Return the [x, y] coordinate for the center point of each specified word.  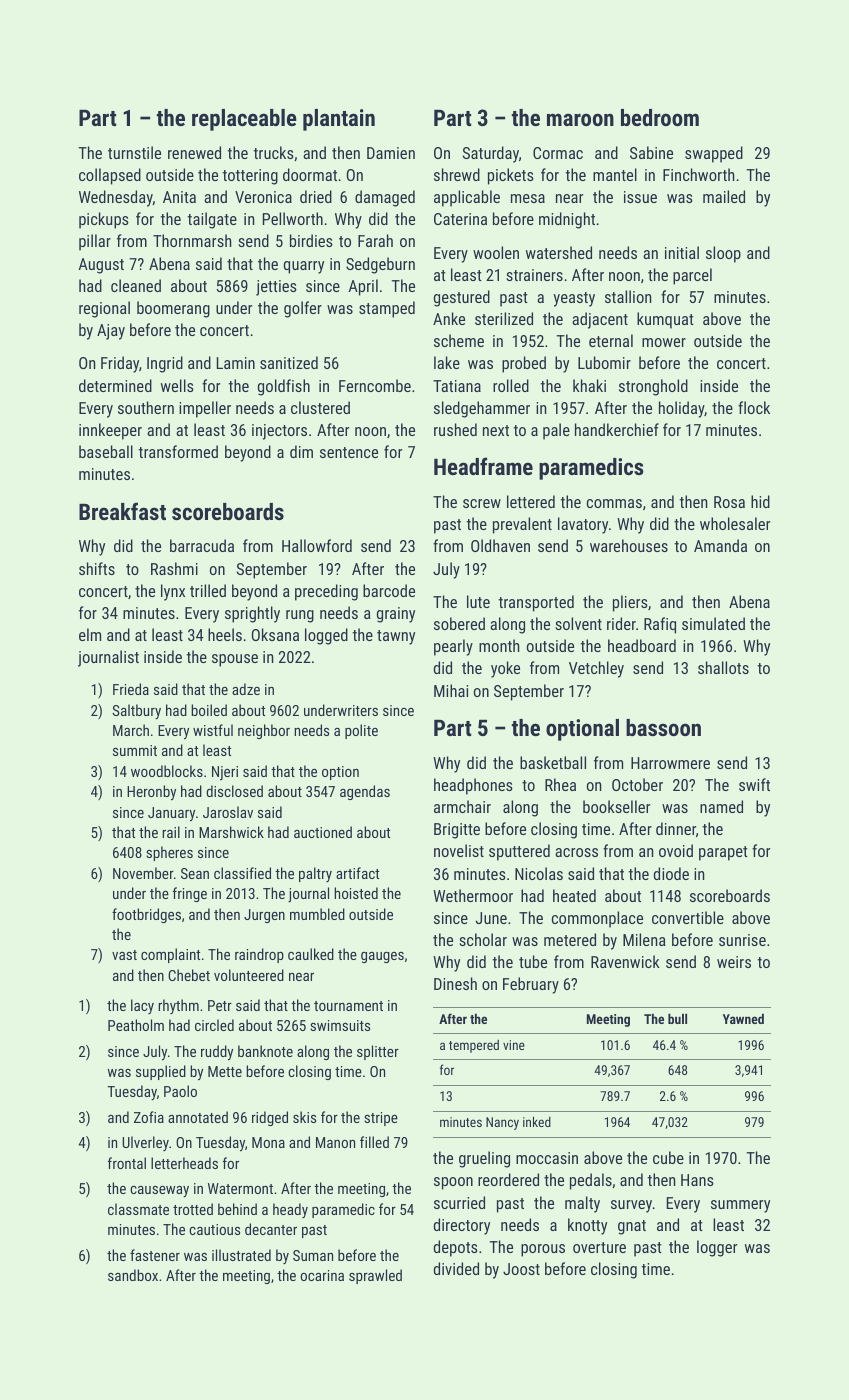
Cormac [558, 153]
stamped [387, 309]
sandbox [133, 1275]
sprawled [375, 1276]
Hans [697, 1180]
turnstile [134, 152]
